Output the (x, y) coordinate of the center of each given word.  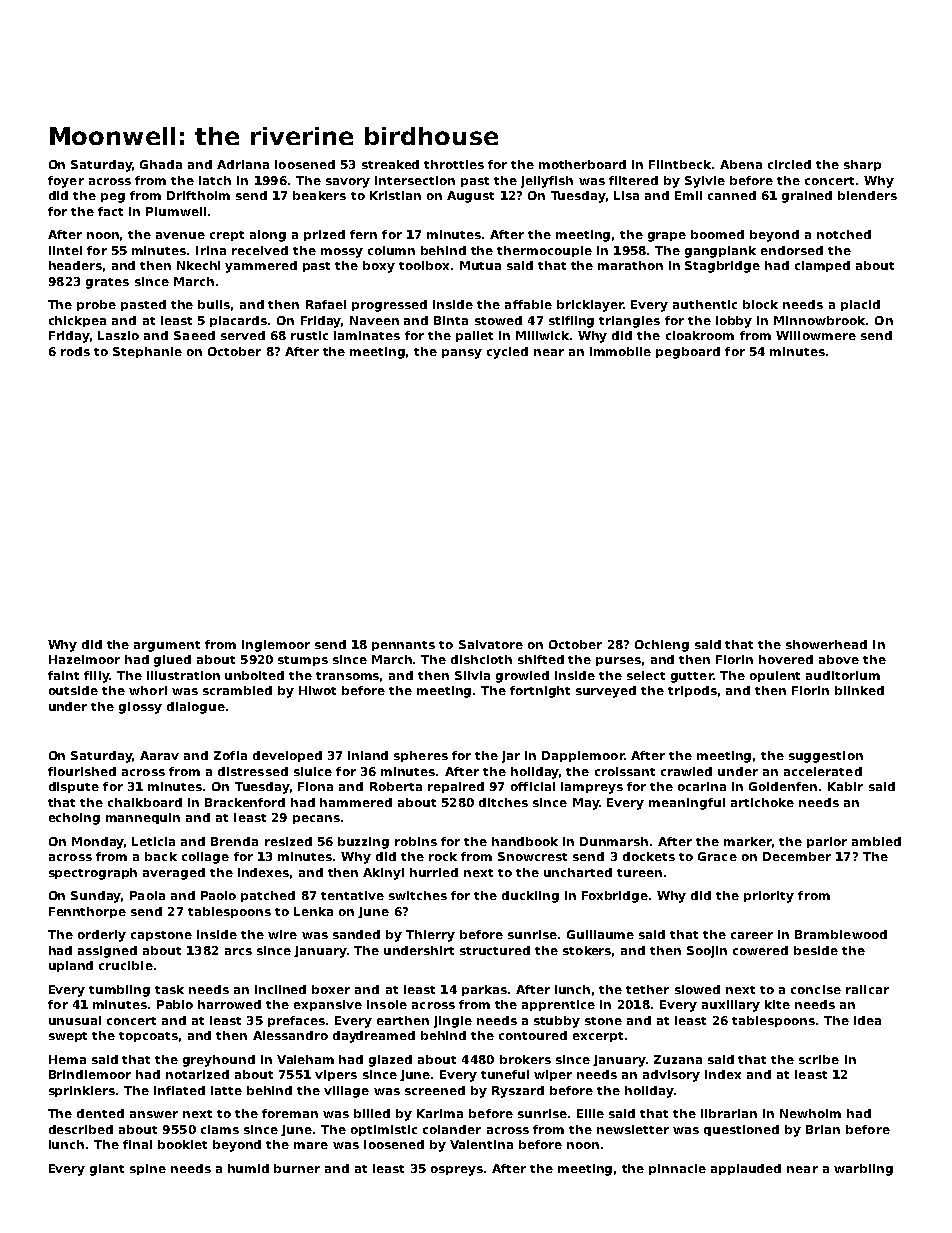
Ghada (161, 164)
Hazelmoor (84, 659)
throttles (454, 164)
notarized (197, 1074)
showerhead (826, 644)
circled (789, 164)
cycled (507, 353)
